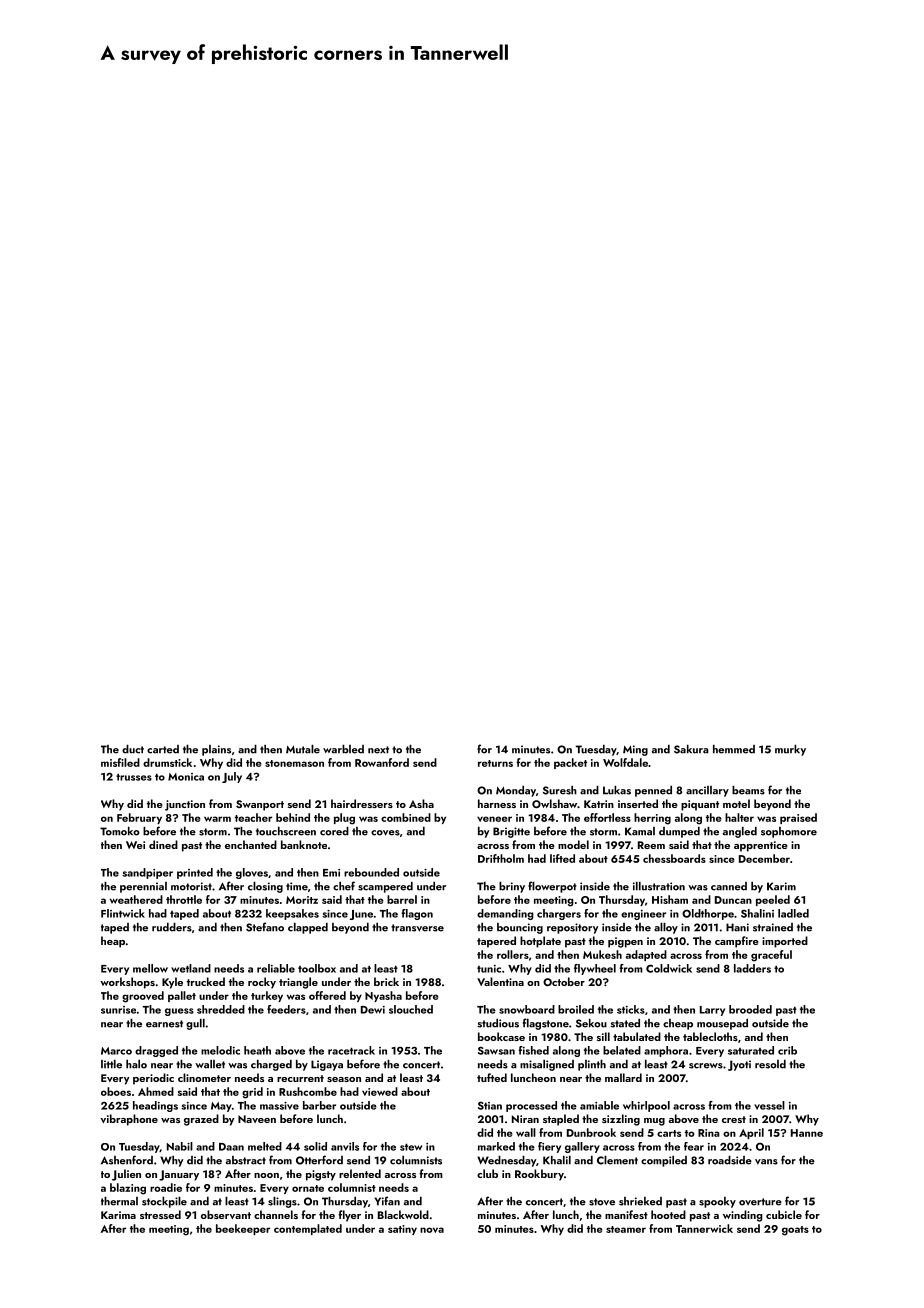 The width and height of the page is (924, 1308). I want to click on behind, so click(293, 817).
